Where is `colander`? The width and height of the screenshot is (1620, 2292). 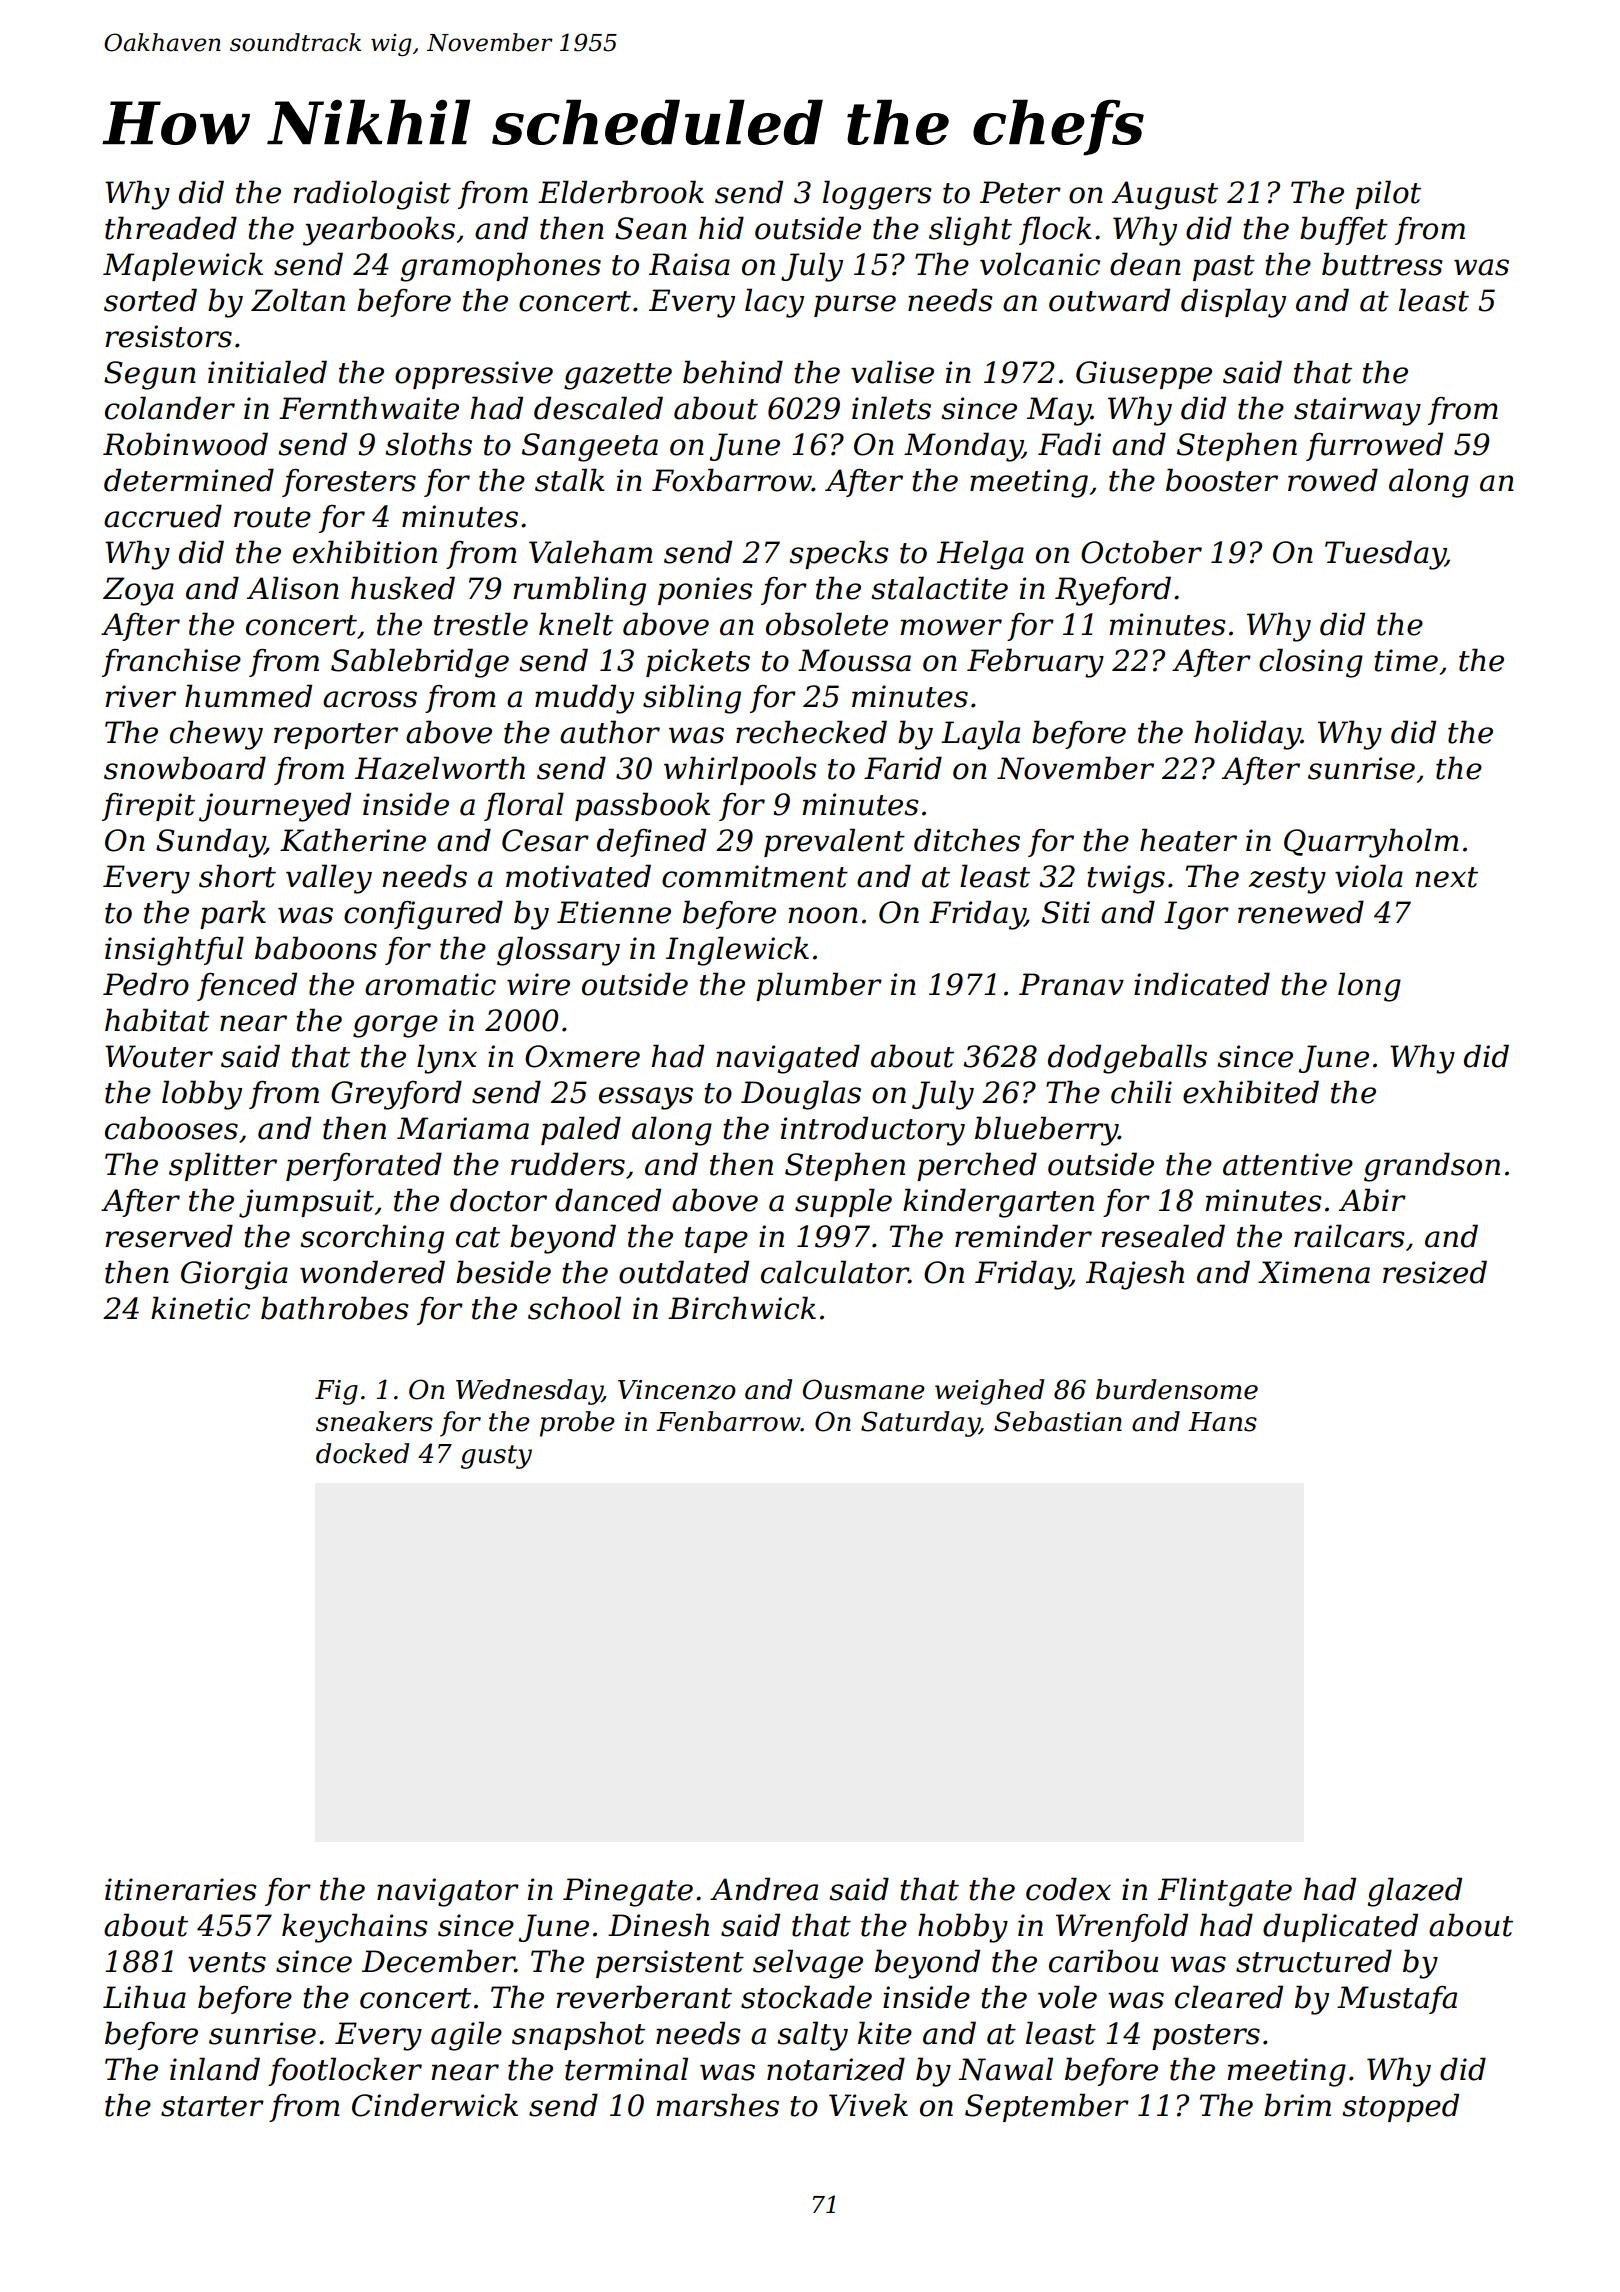
colander is located at coordinates (170, 408).
